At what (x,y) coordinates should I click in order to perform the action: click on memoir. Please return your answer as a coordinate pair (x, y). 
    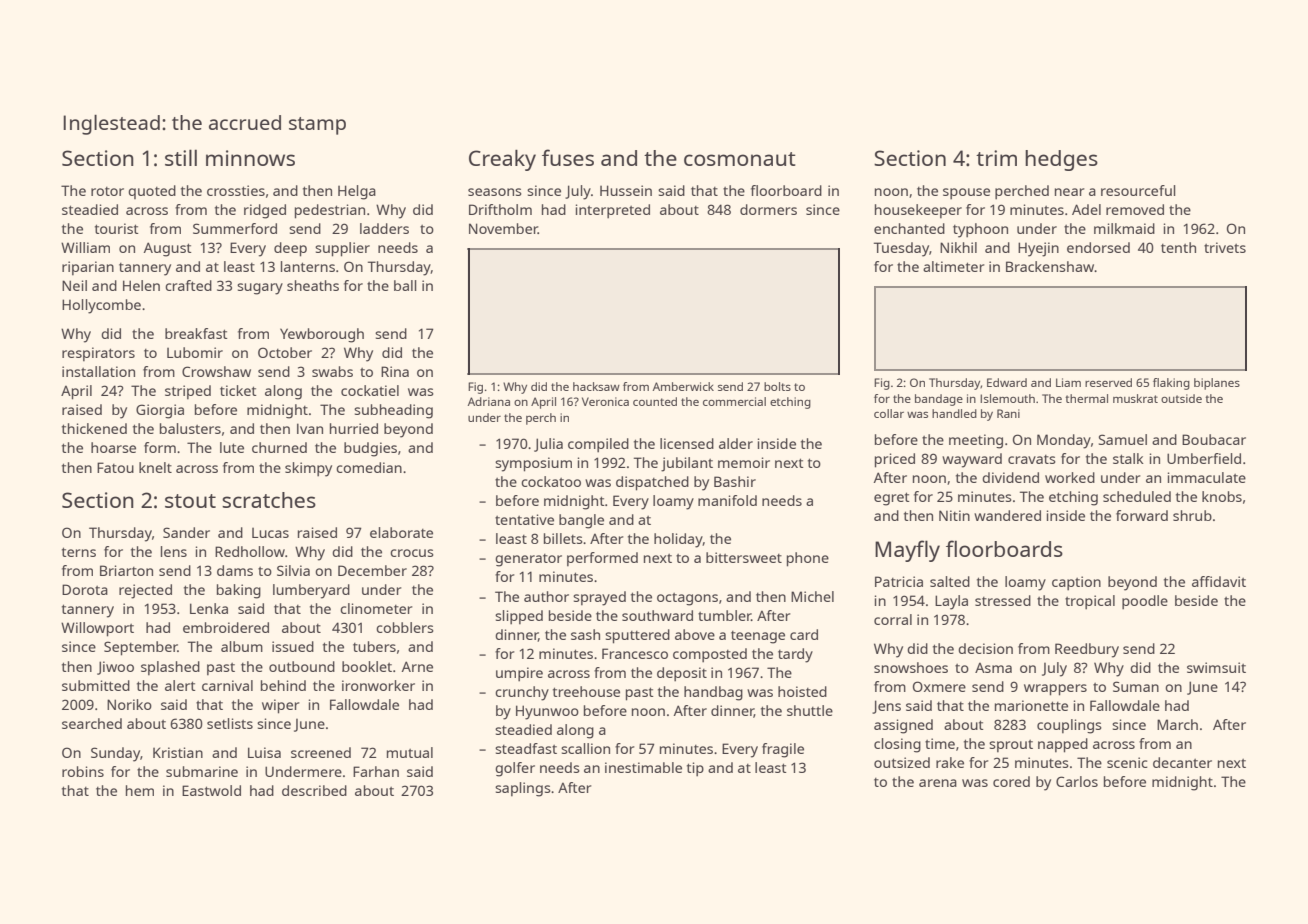
    Looking at the image, I should click on (744, 462).
